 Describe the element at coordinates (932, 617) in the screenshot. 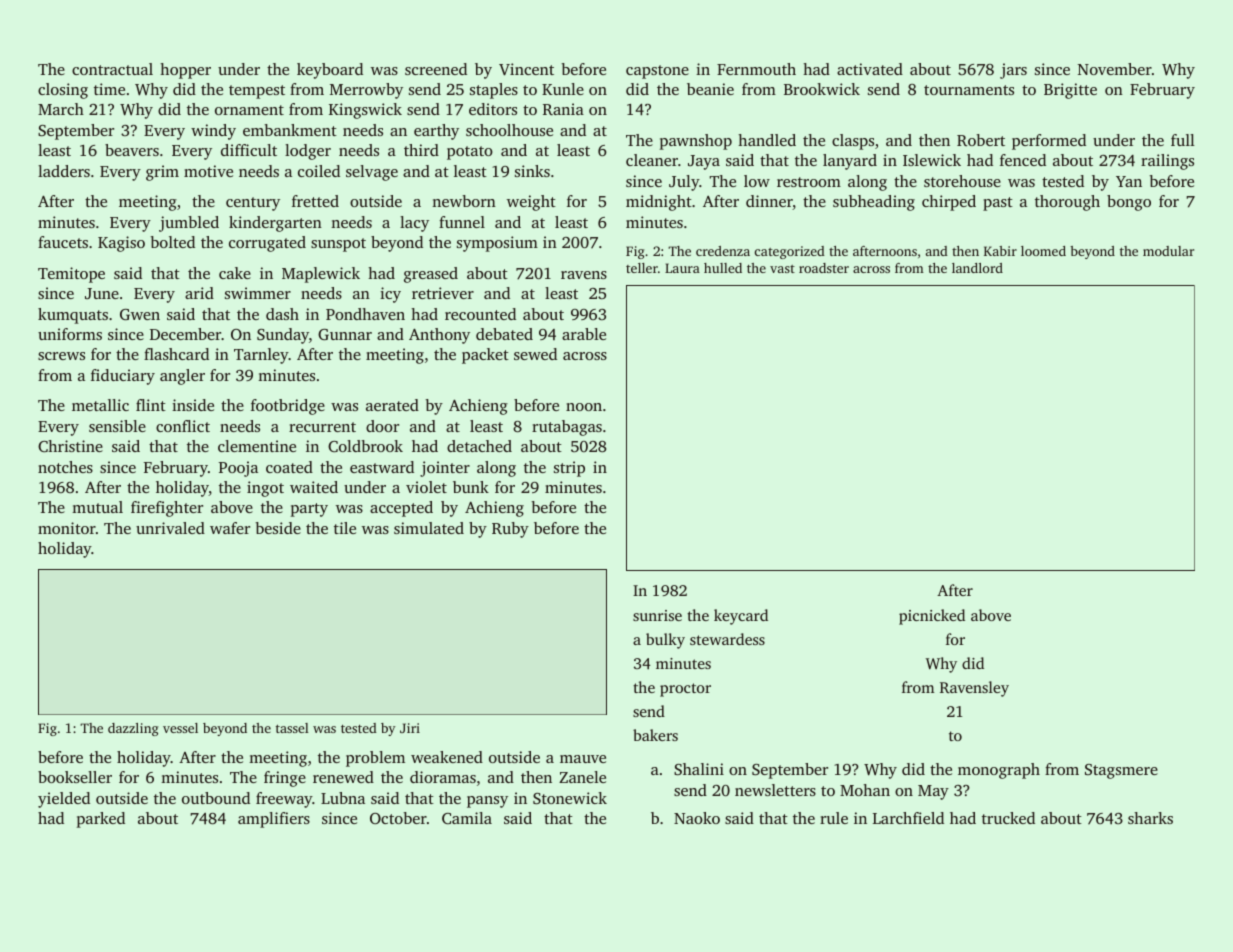

I see `picnicked` at that location.
